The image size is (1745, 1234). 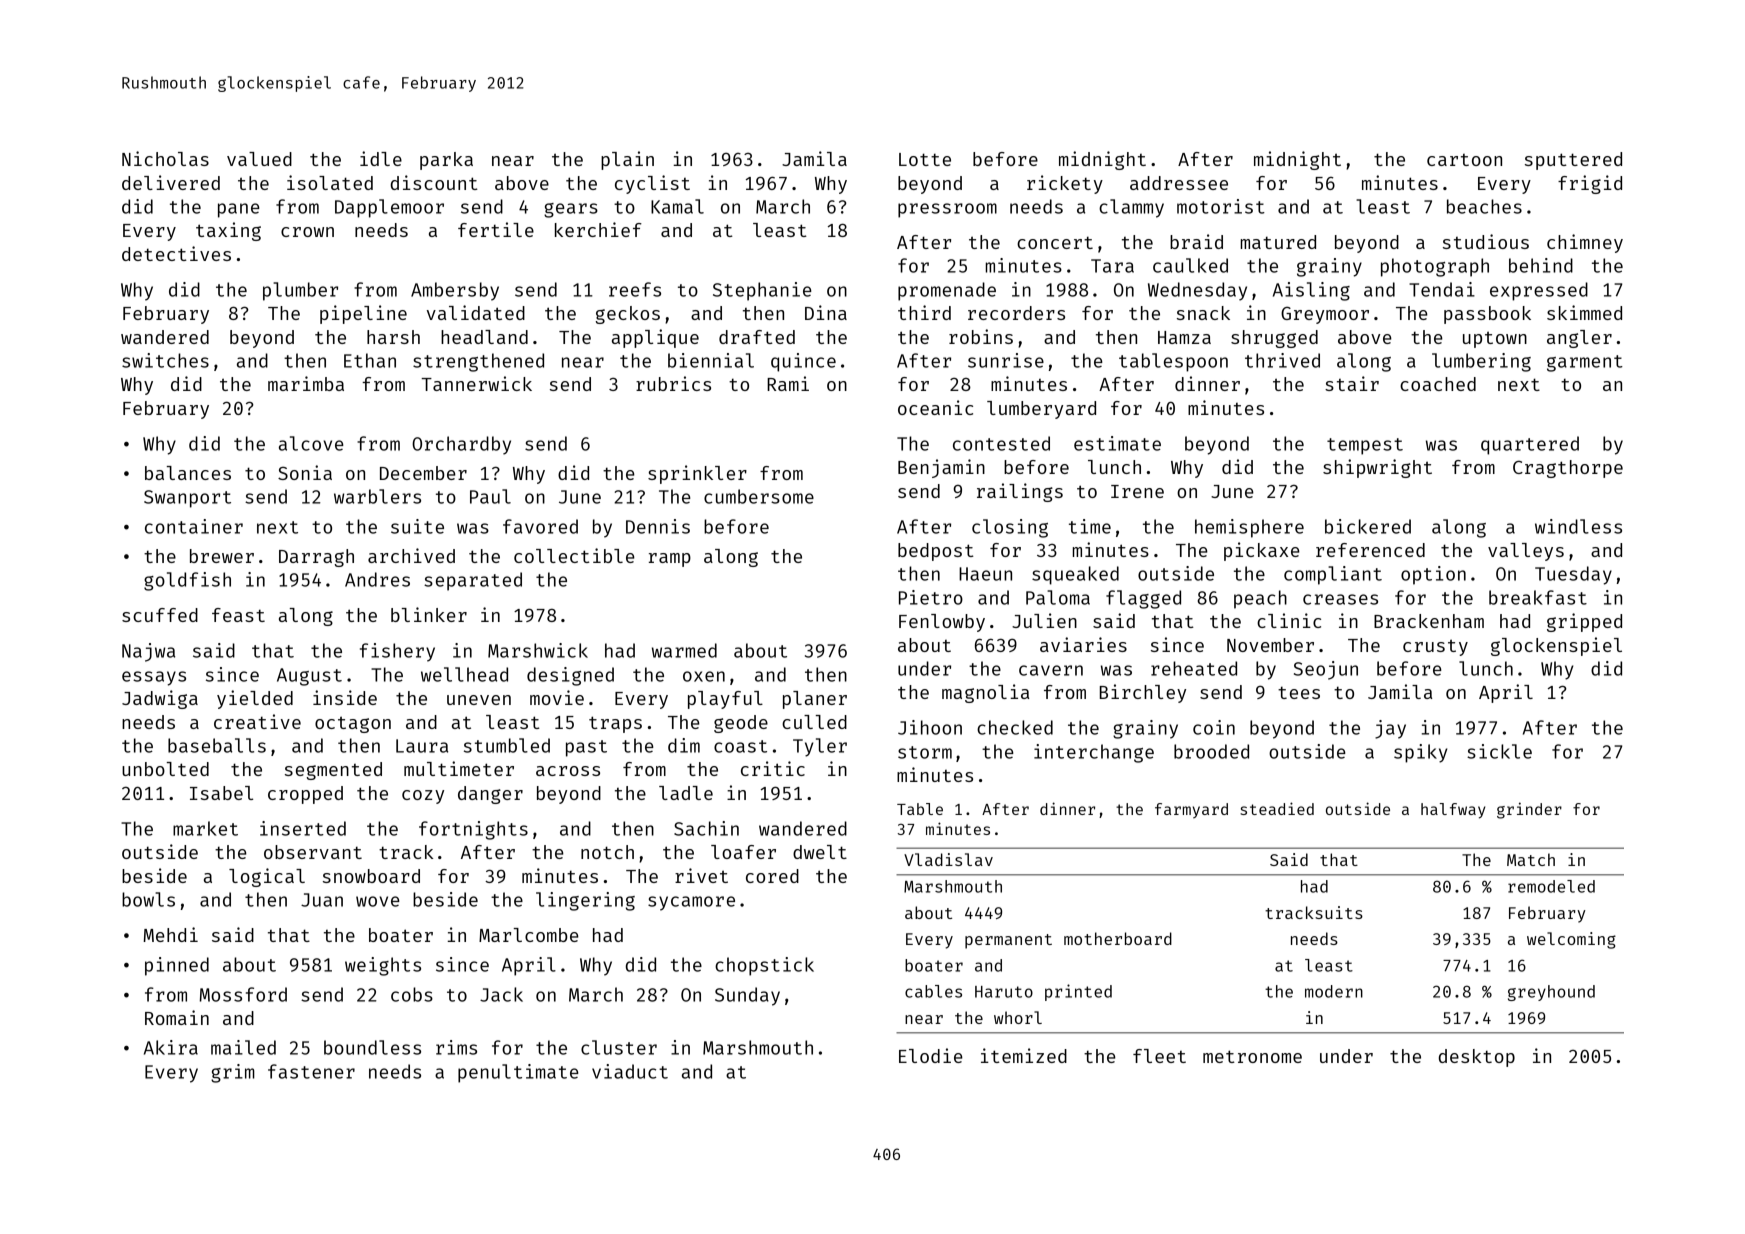 I want to click on Wednesday, so click(x=1197, y=291).
